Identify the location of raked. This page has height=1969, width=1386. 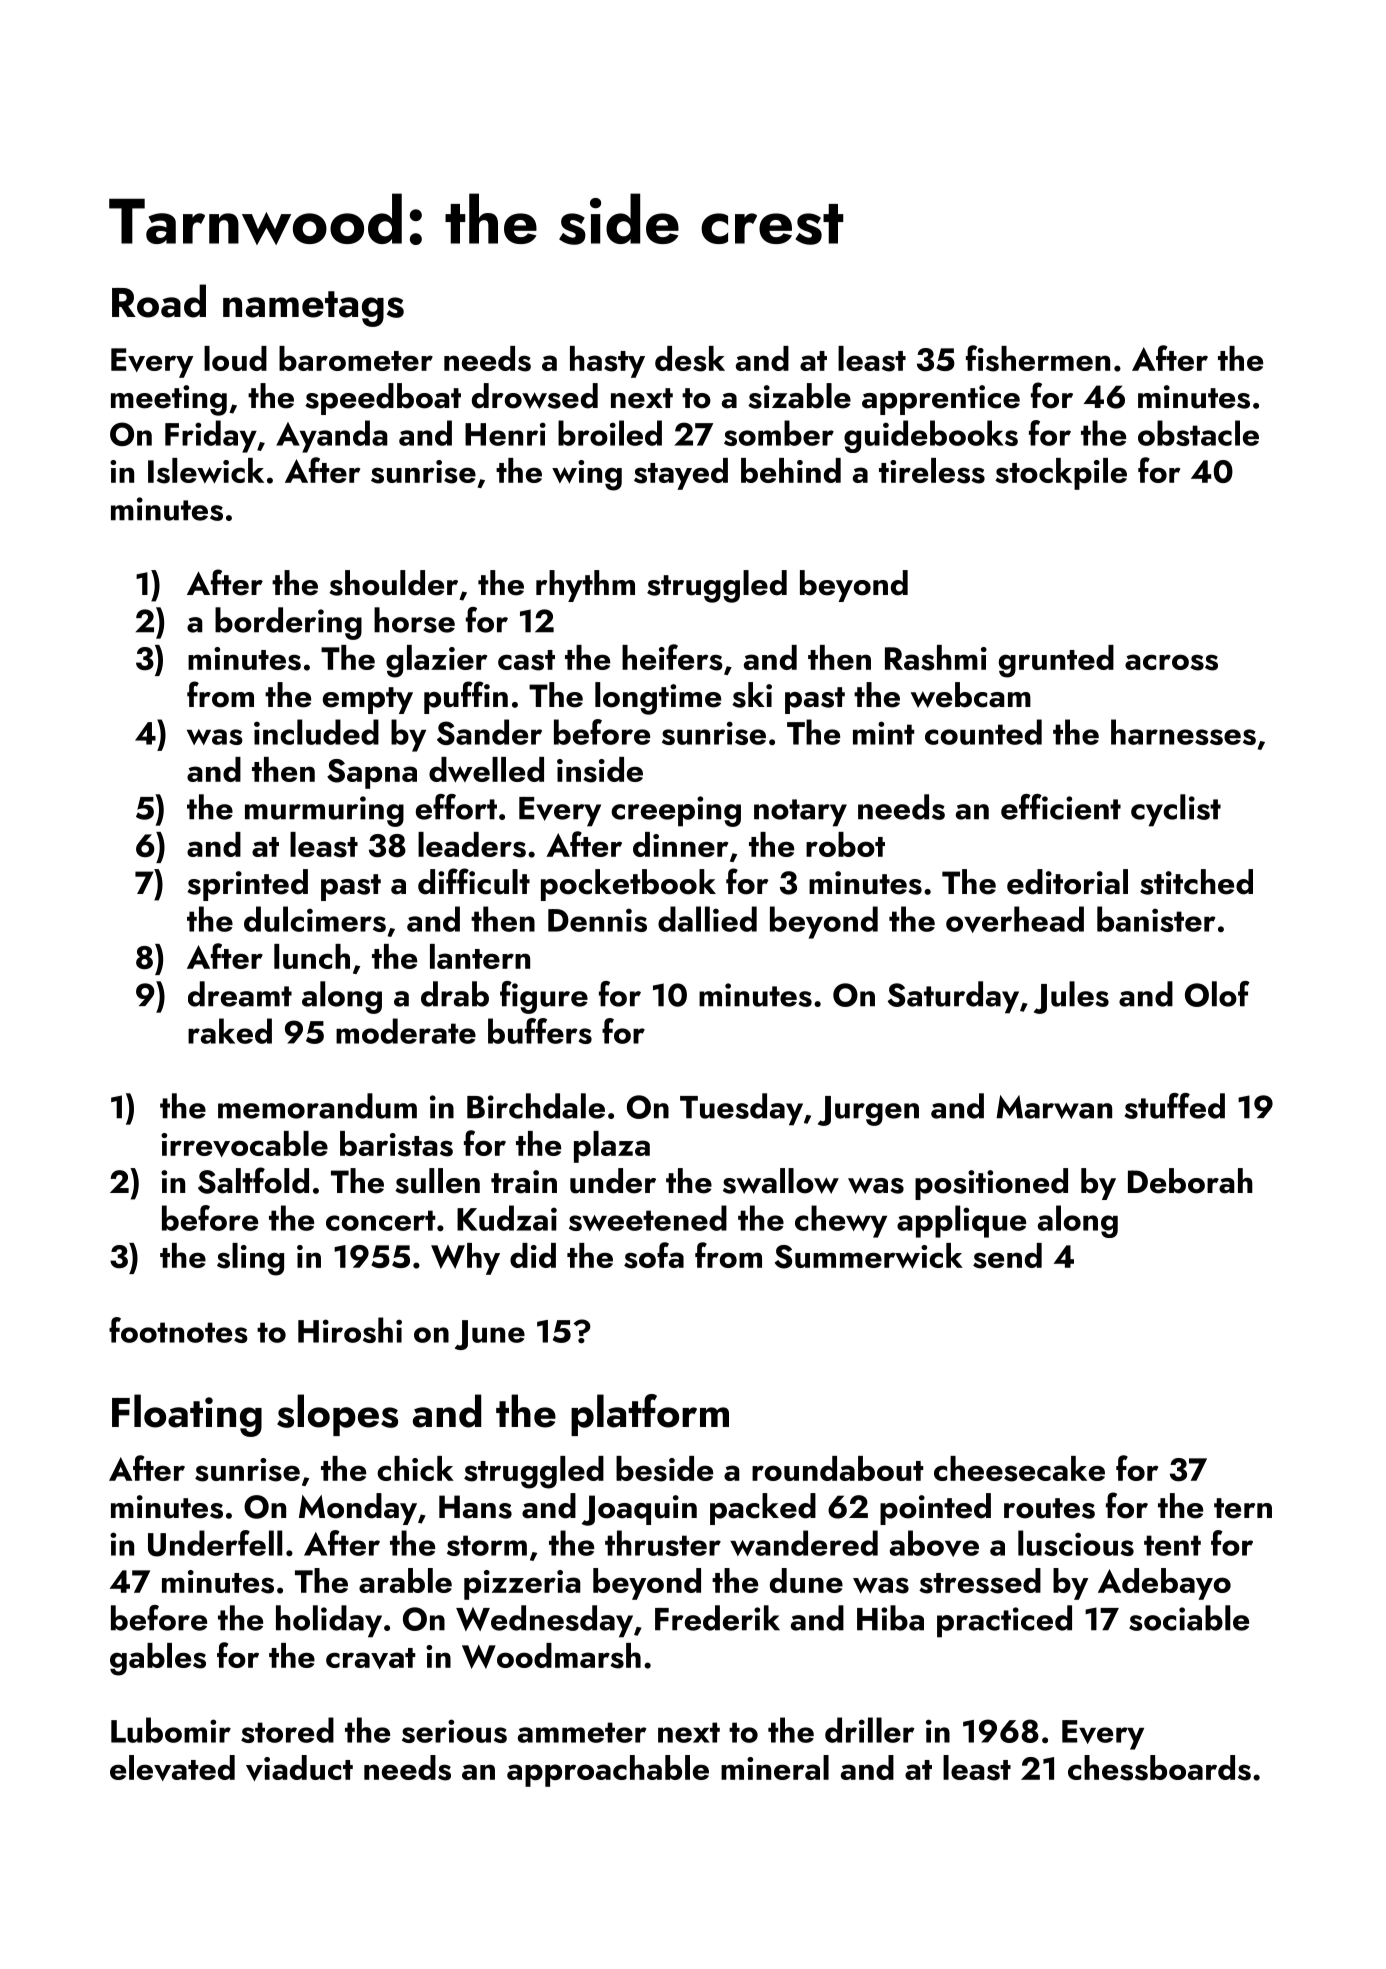
(230, 1031).
